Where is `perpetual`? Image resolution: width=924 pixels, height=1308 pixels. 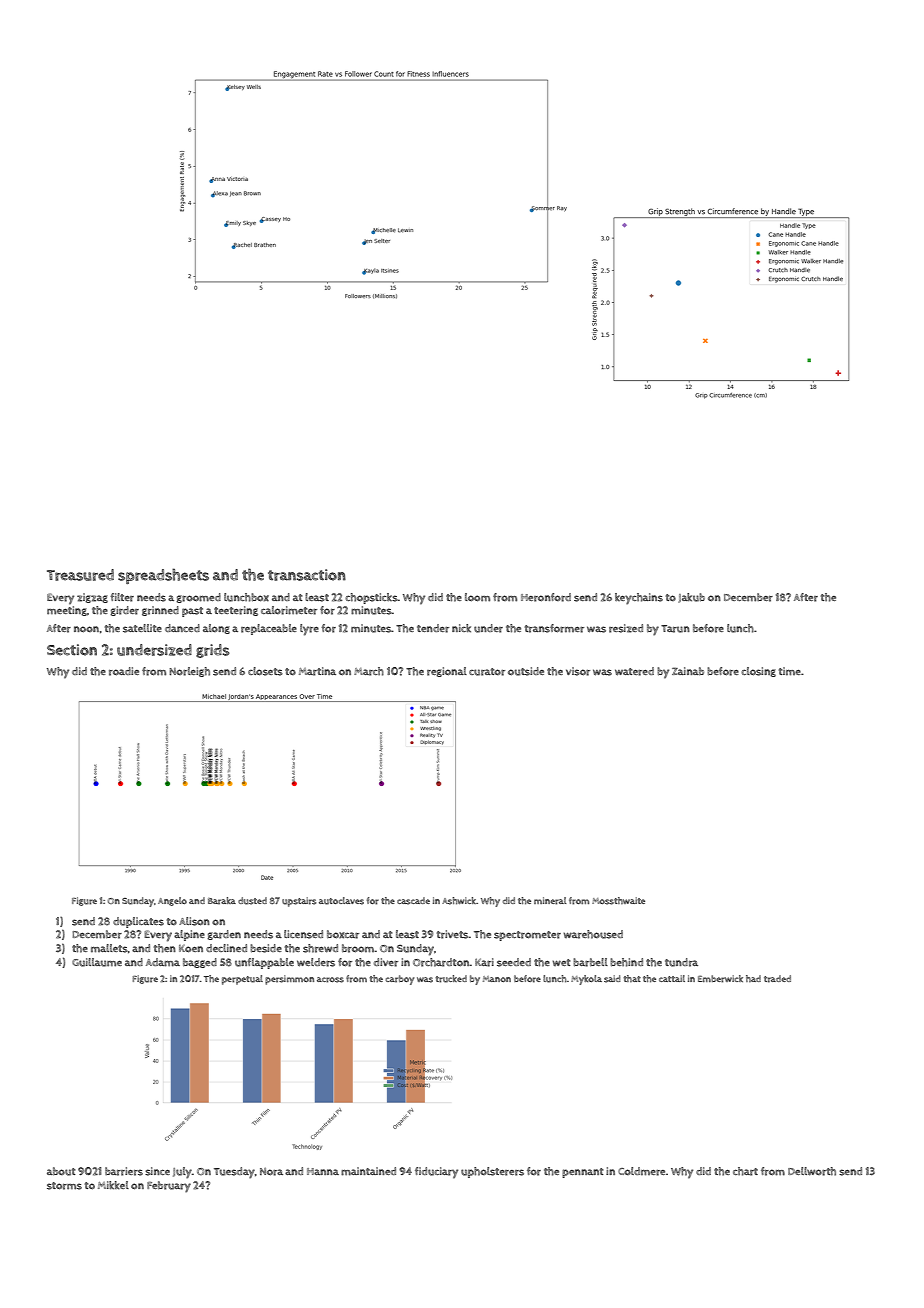
perpetual is located at coordinates (242, 980).
